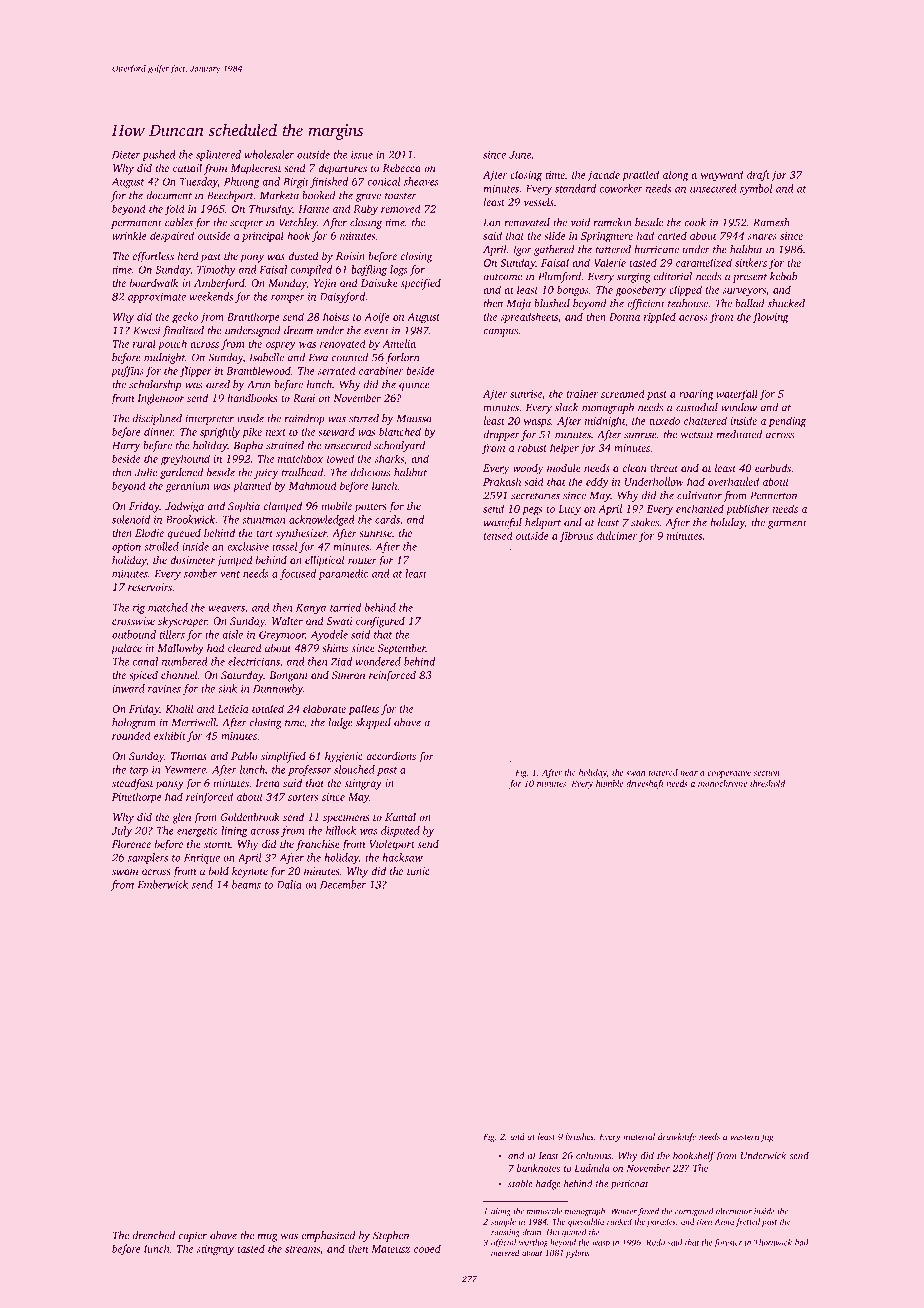  I want to click on June, so click(520, 155).
